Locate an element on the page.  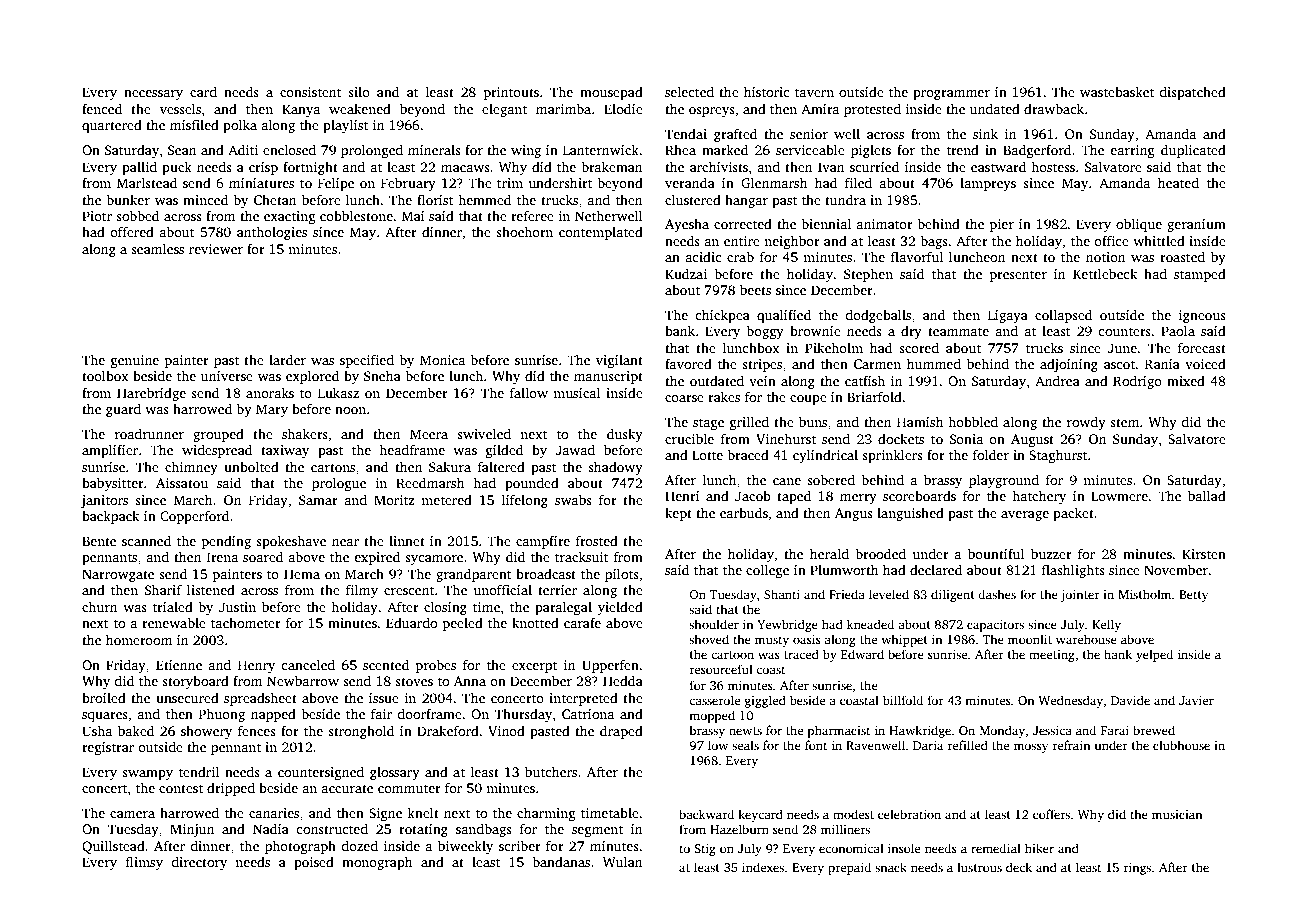
fallow is located at coordinates (529, 392).
